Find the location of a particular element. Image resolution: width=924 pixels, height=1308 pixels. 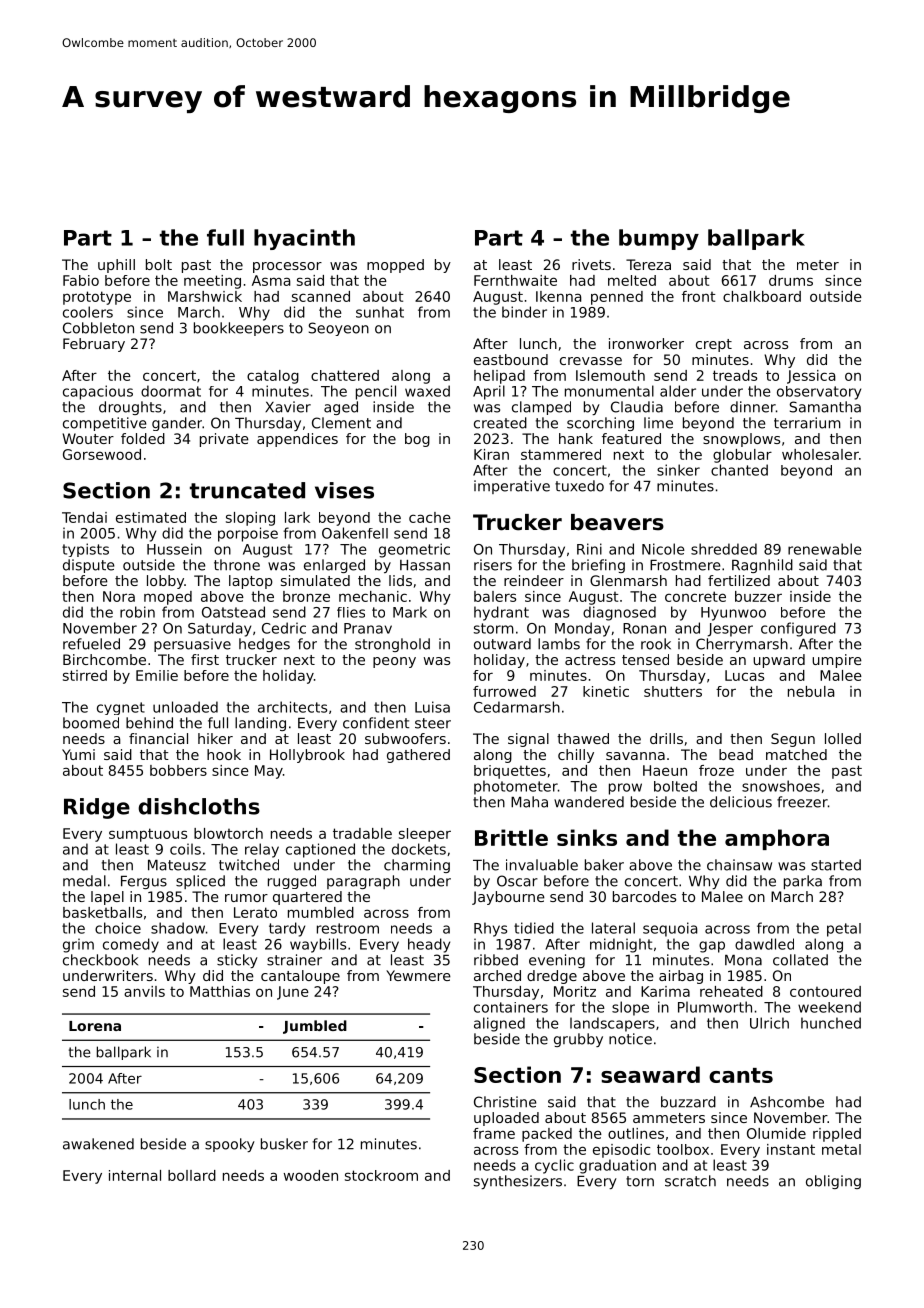

estimated is located at coordinates (151, 517).
